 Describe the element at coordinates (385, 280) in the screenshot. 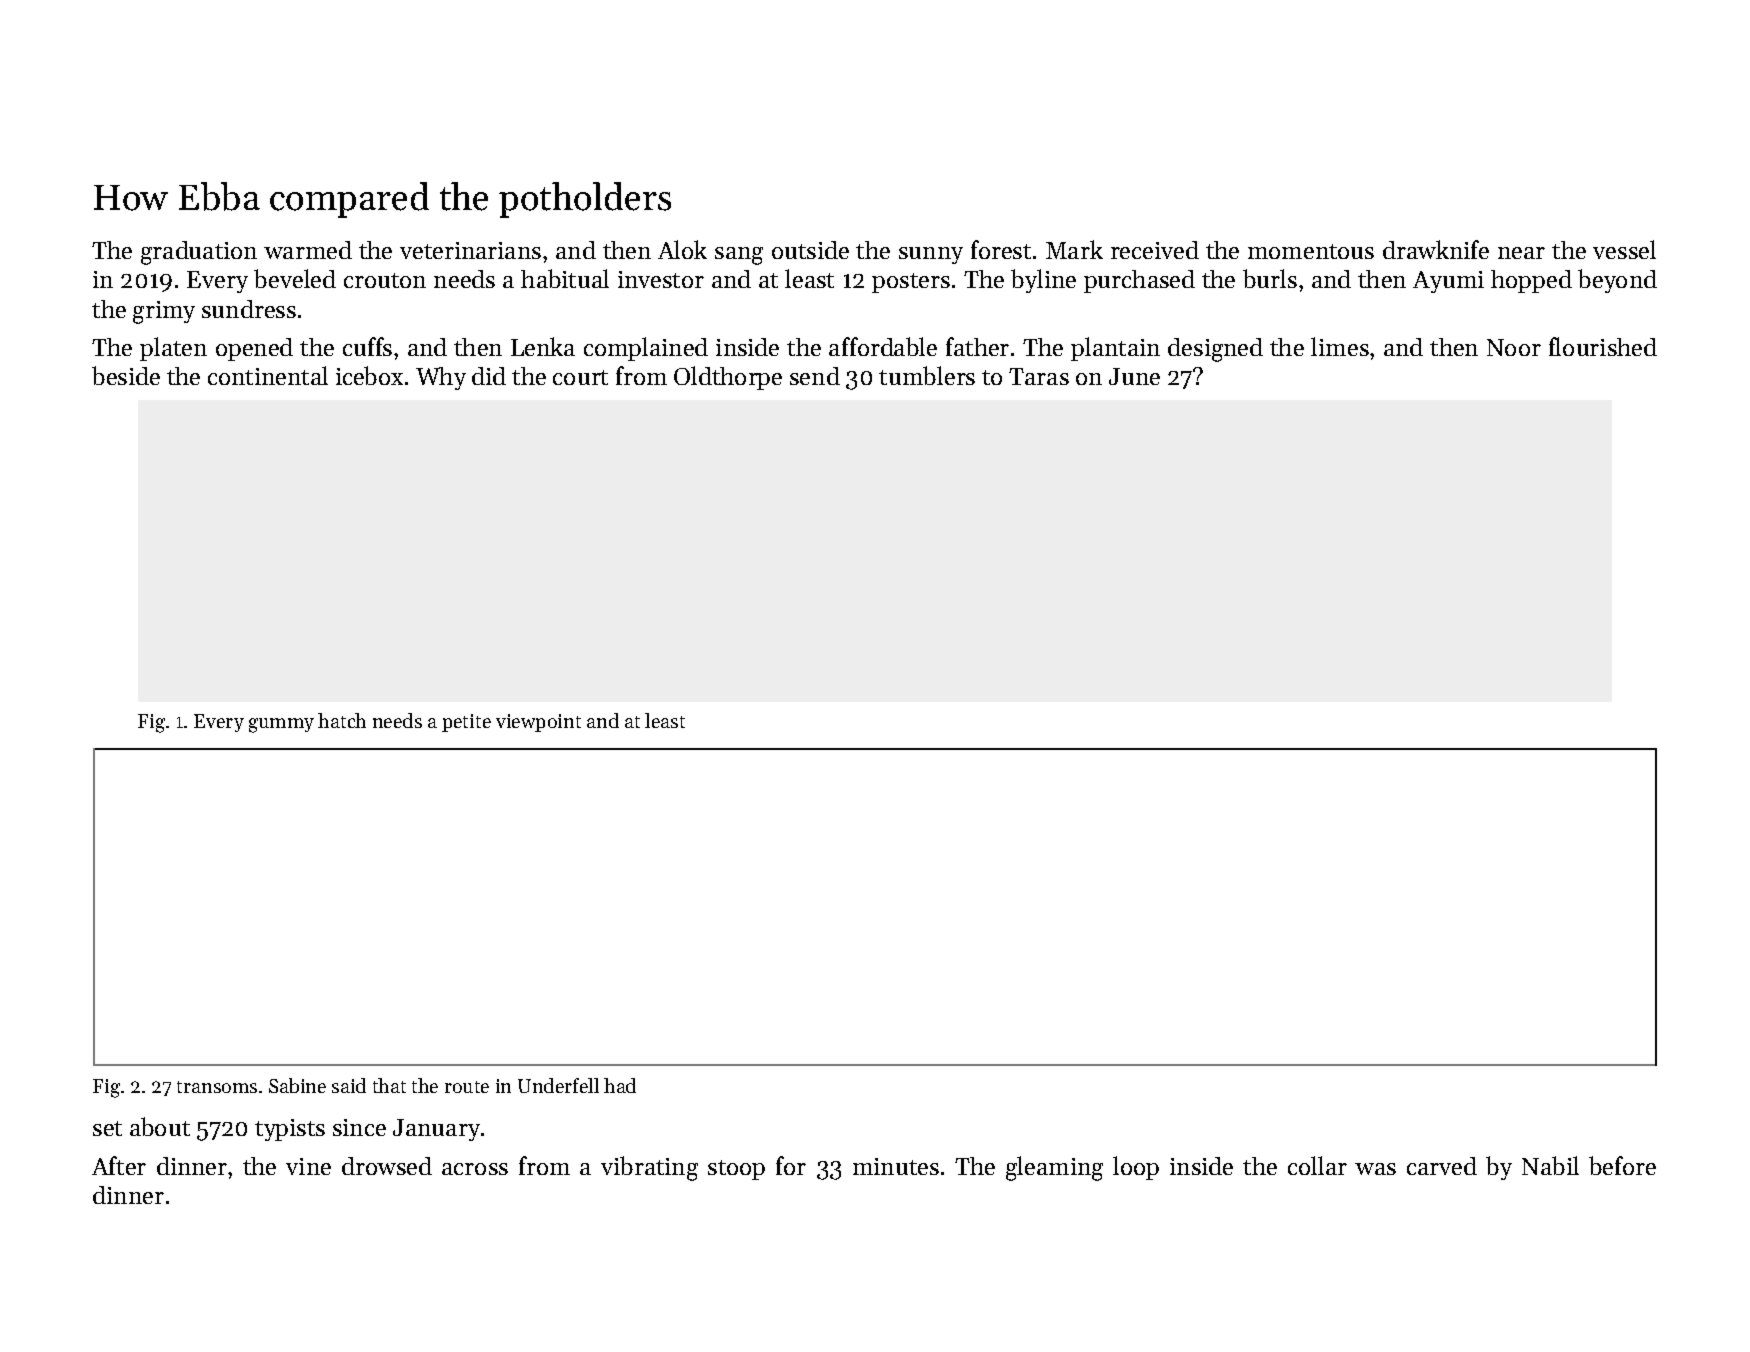

I see `crouton` at that location.
